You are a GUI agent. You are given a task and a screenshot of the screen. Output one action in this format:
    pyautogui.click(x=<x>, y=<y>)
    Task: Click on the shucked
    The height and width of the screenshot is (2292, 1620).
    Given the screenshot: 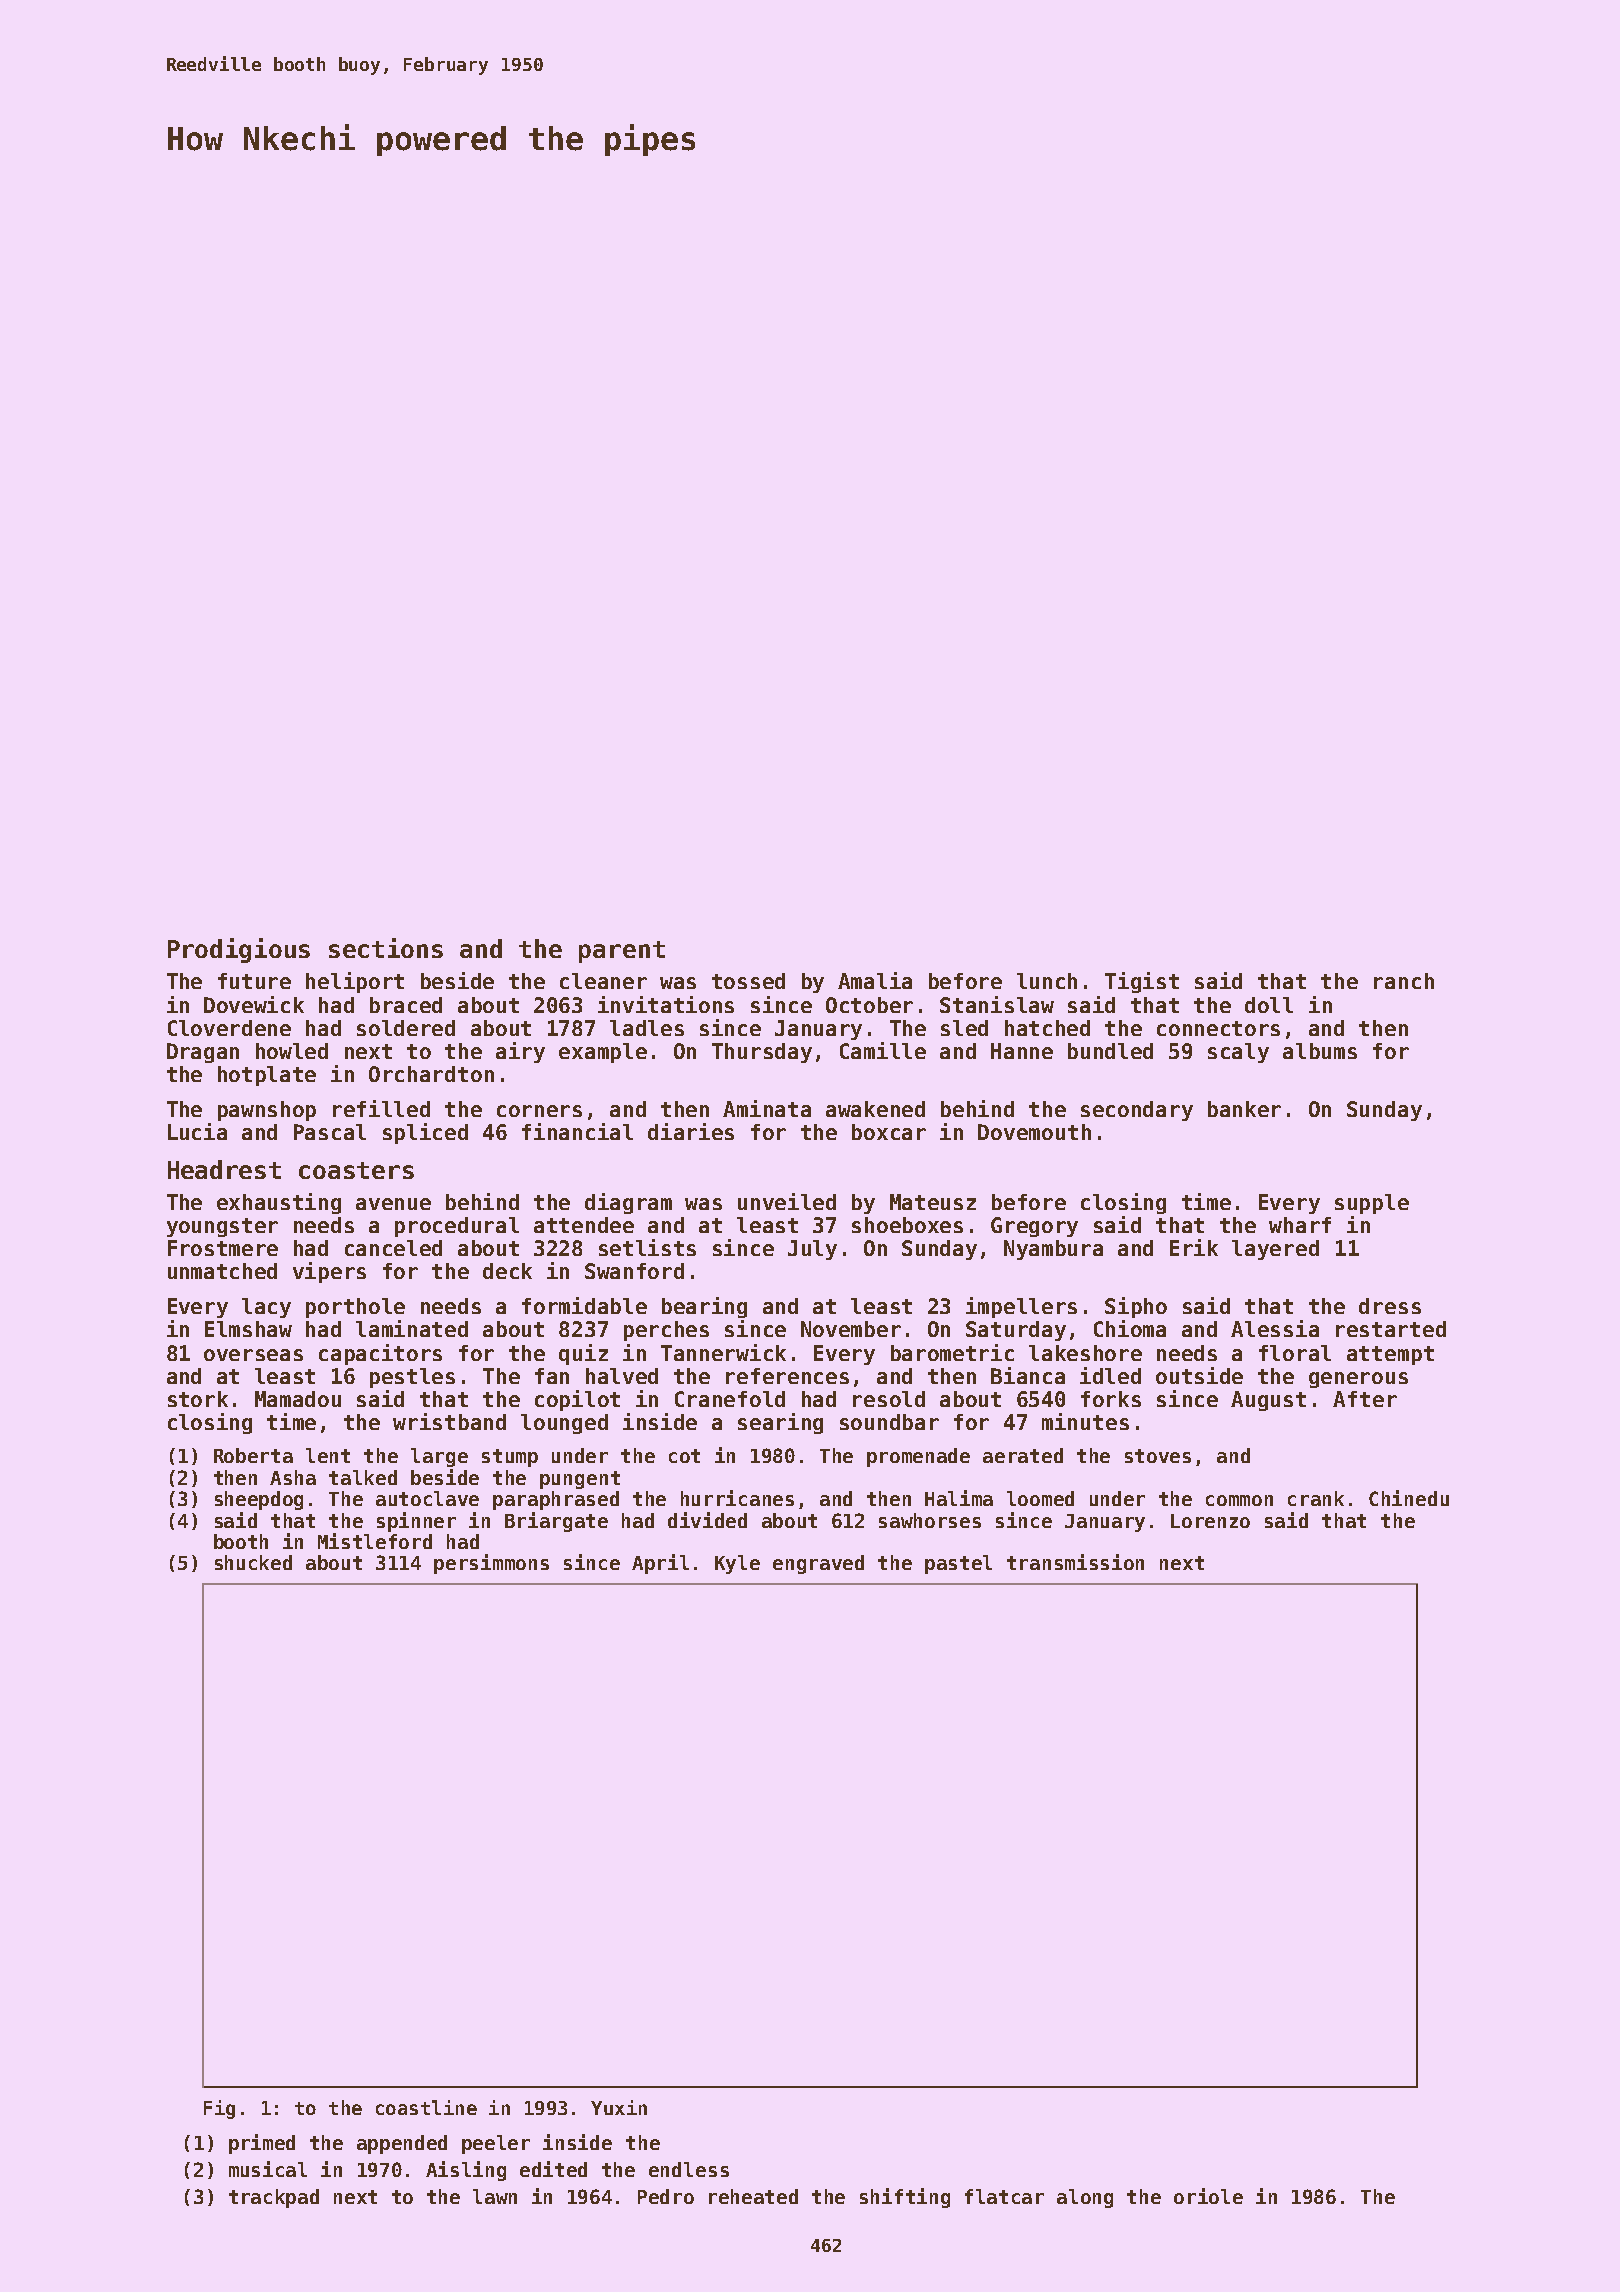 What is the action you would take?
    pyautogui.click(x=253, y=1562)
